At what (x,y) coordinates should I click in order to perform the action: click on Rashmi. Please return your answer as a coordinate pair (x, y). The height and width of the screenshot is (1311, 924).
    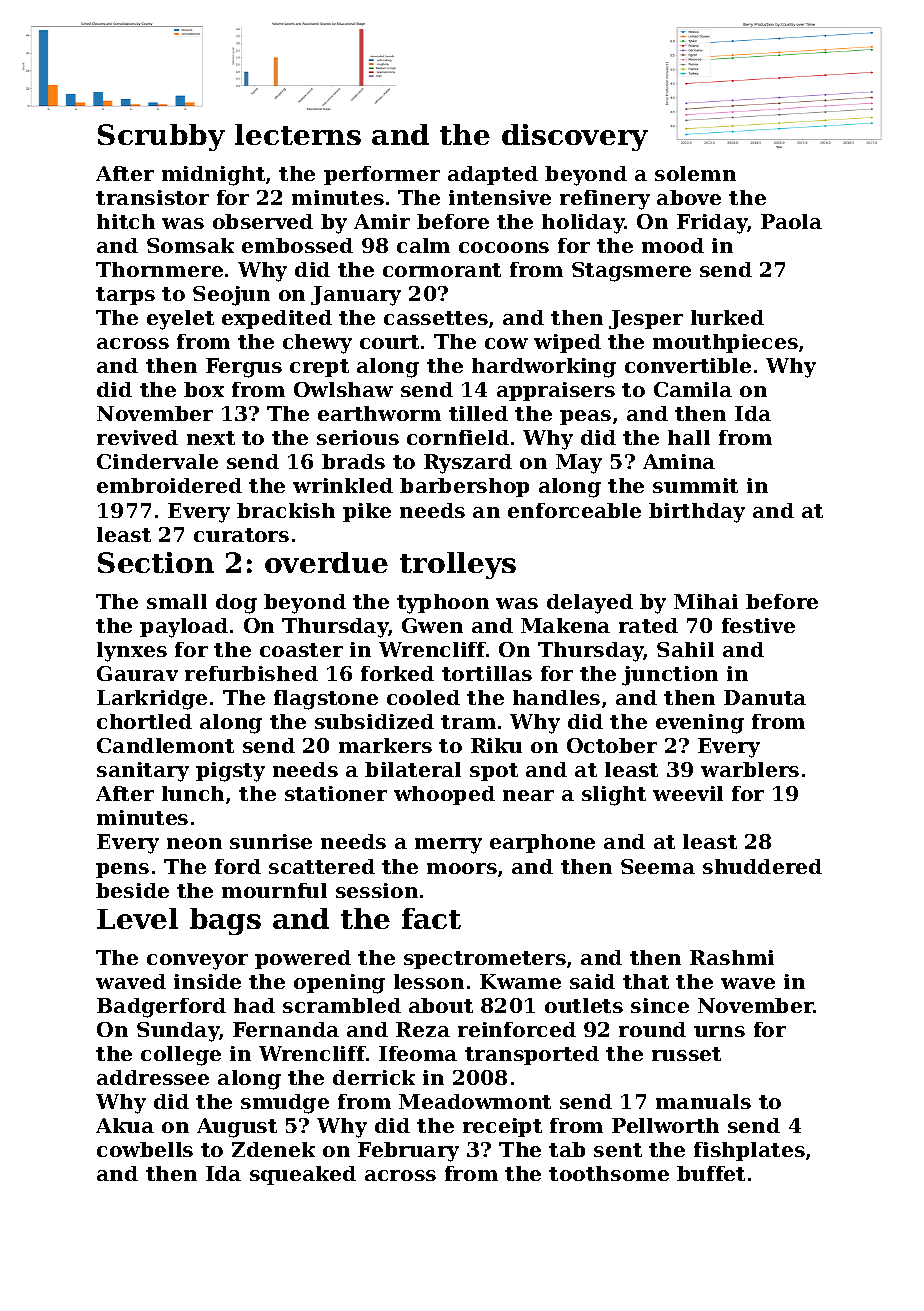
    Looking at the image, I should click on (732, 957).
